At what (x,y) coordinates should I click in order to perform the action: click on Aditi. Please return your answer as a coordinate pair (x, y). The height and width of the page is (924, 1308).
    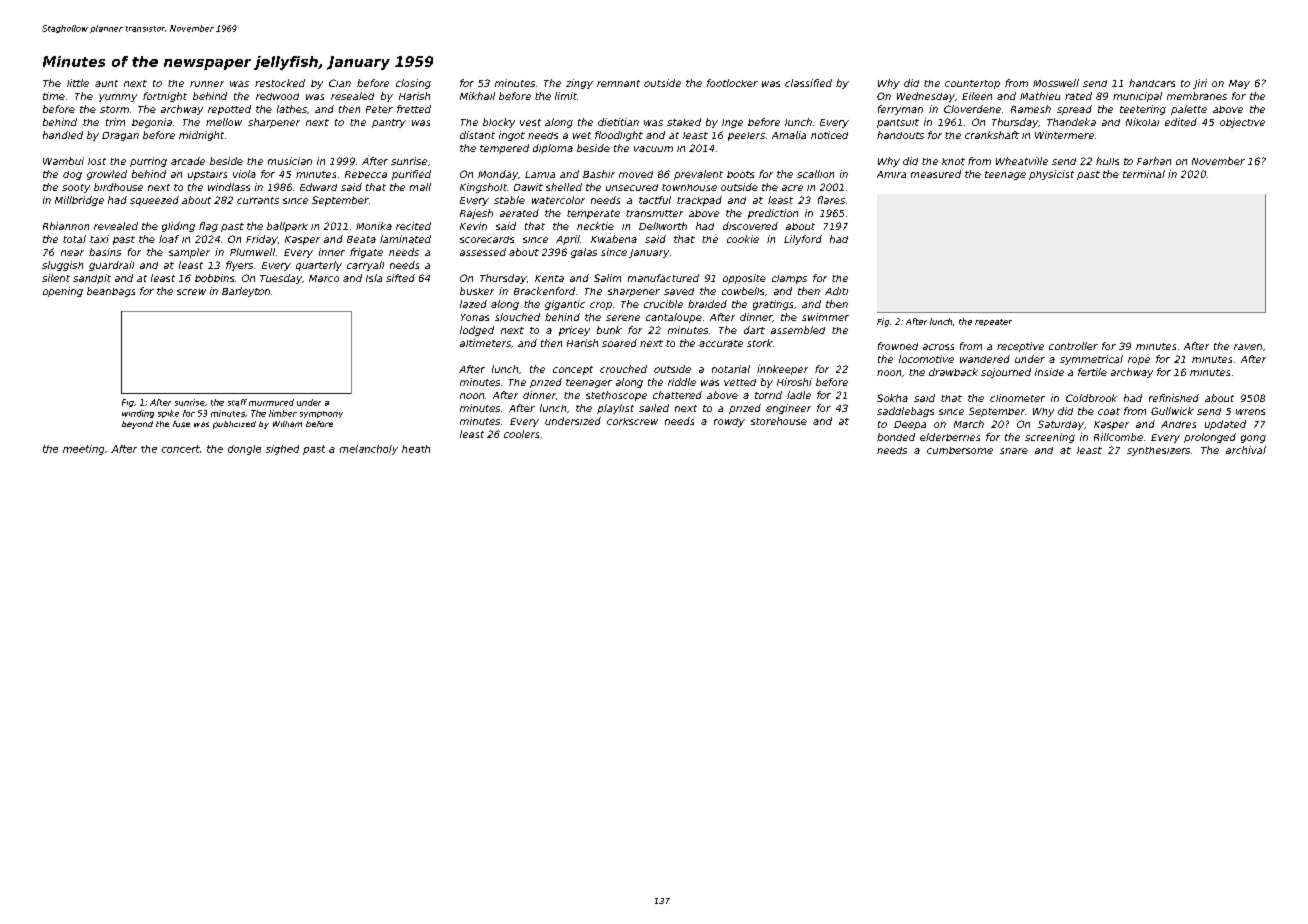
    Looking at the image, I should click on (836, 291).
